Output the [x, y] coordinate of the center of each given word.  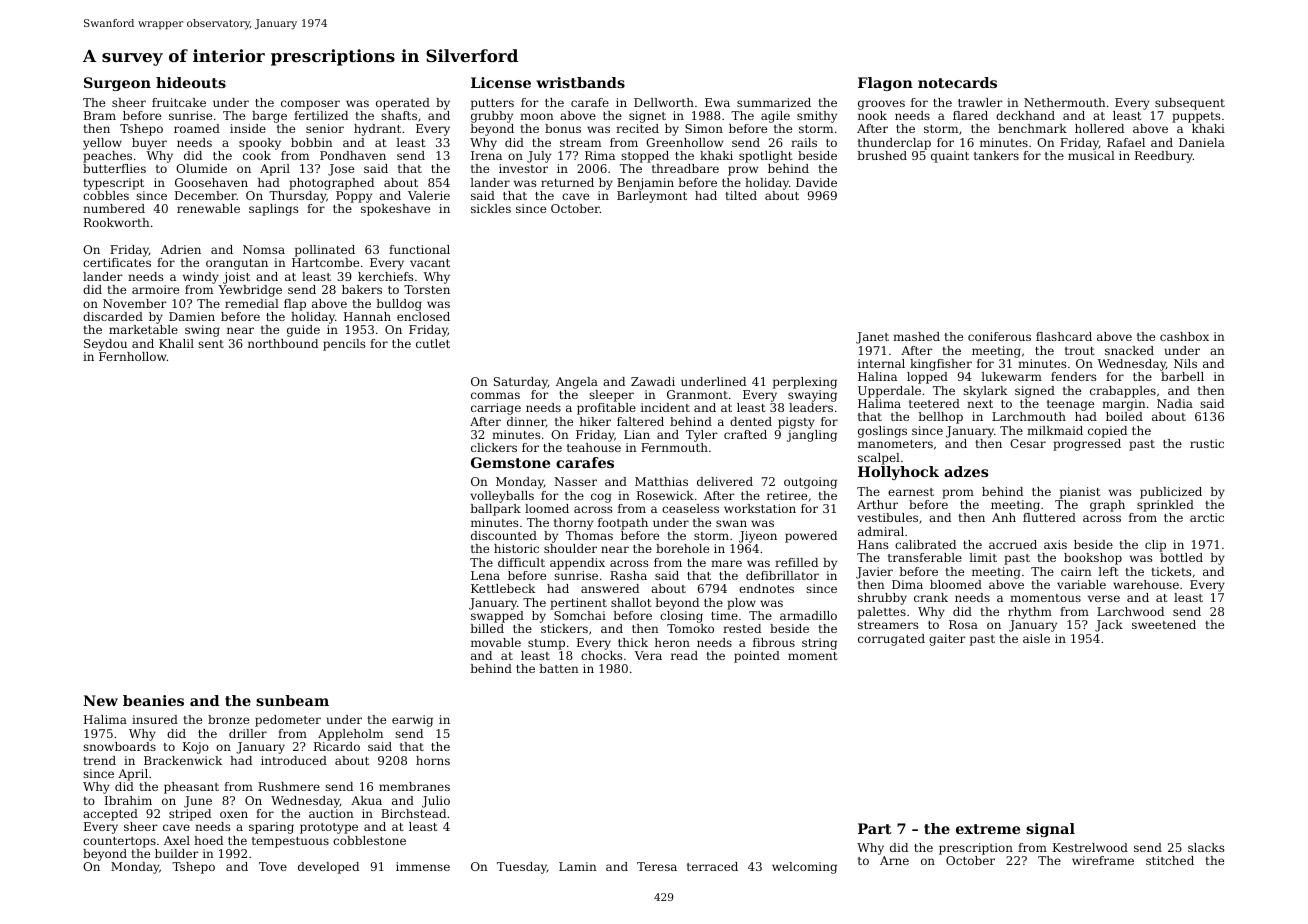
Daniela [1202, 142]
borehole [682, 548]
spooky [260, 144]
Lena [485, 575]
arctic [1207, 517]
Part [874, 828]
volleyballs [502, 497]
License [501, 82]
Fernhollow [133, 356]
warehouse [1146, 584]
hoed [208, 840]
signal [1050, 830]
